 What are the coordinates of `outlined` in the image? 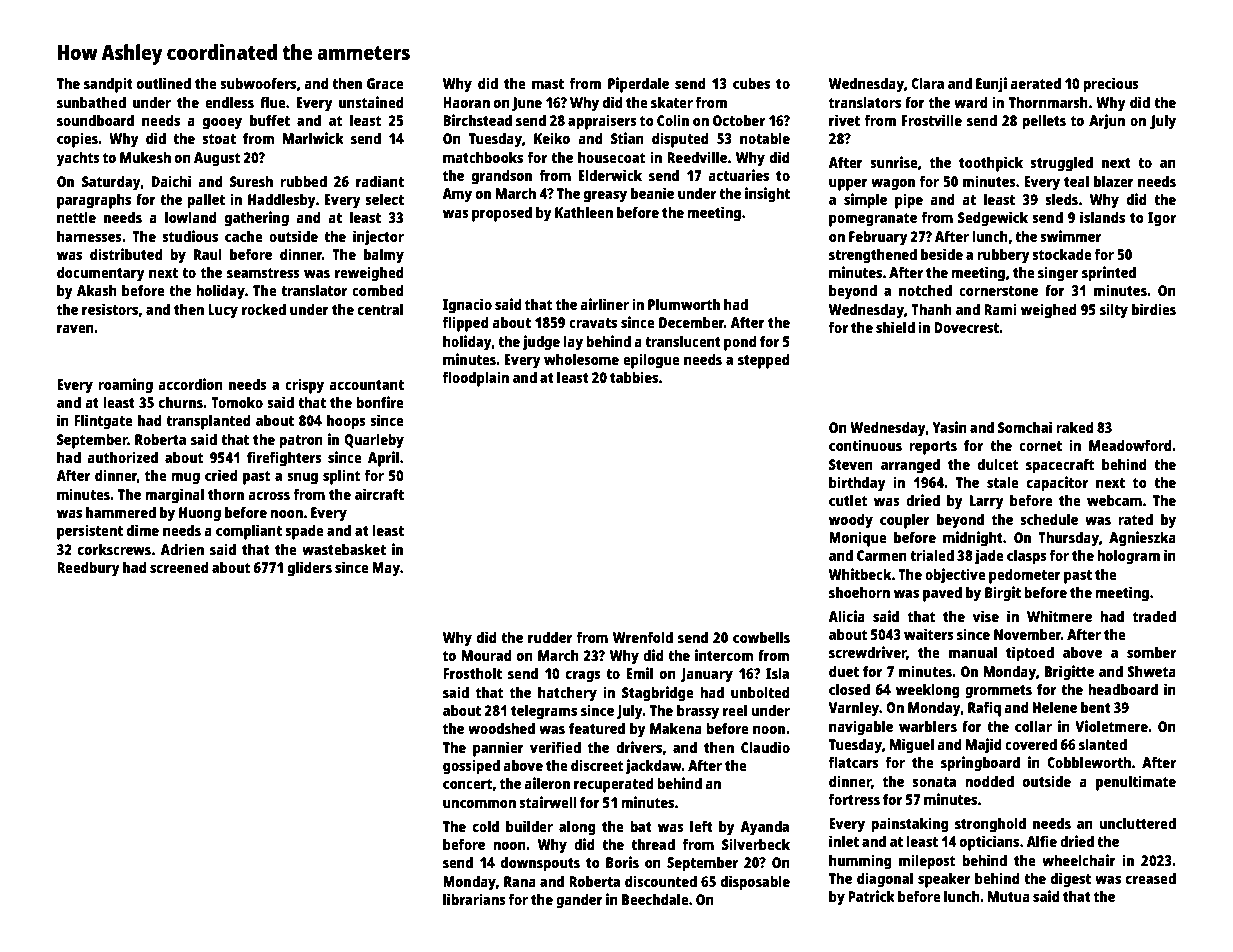 It's located at (164, 83).
